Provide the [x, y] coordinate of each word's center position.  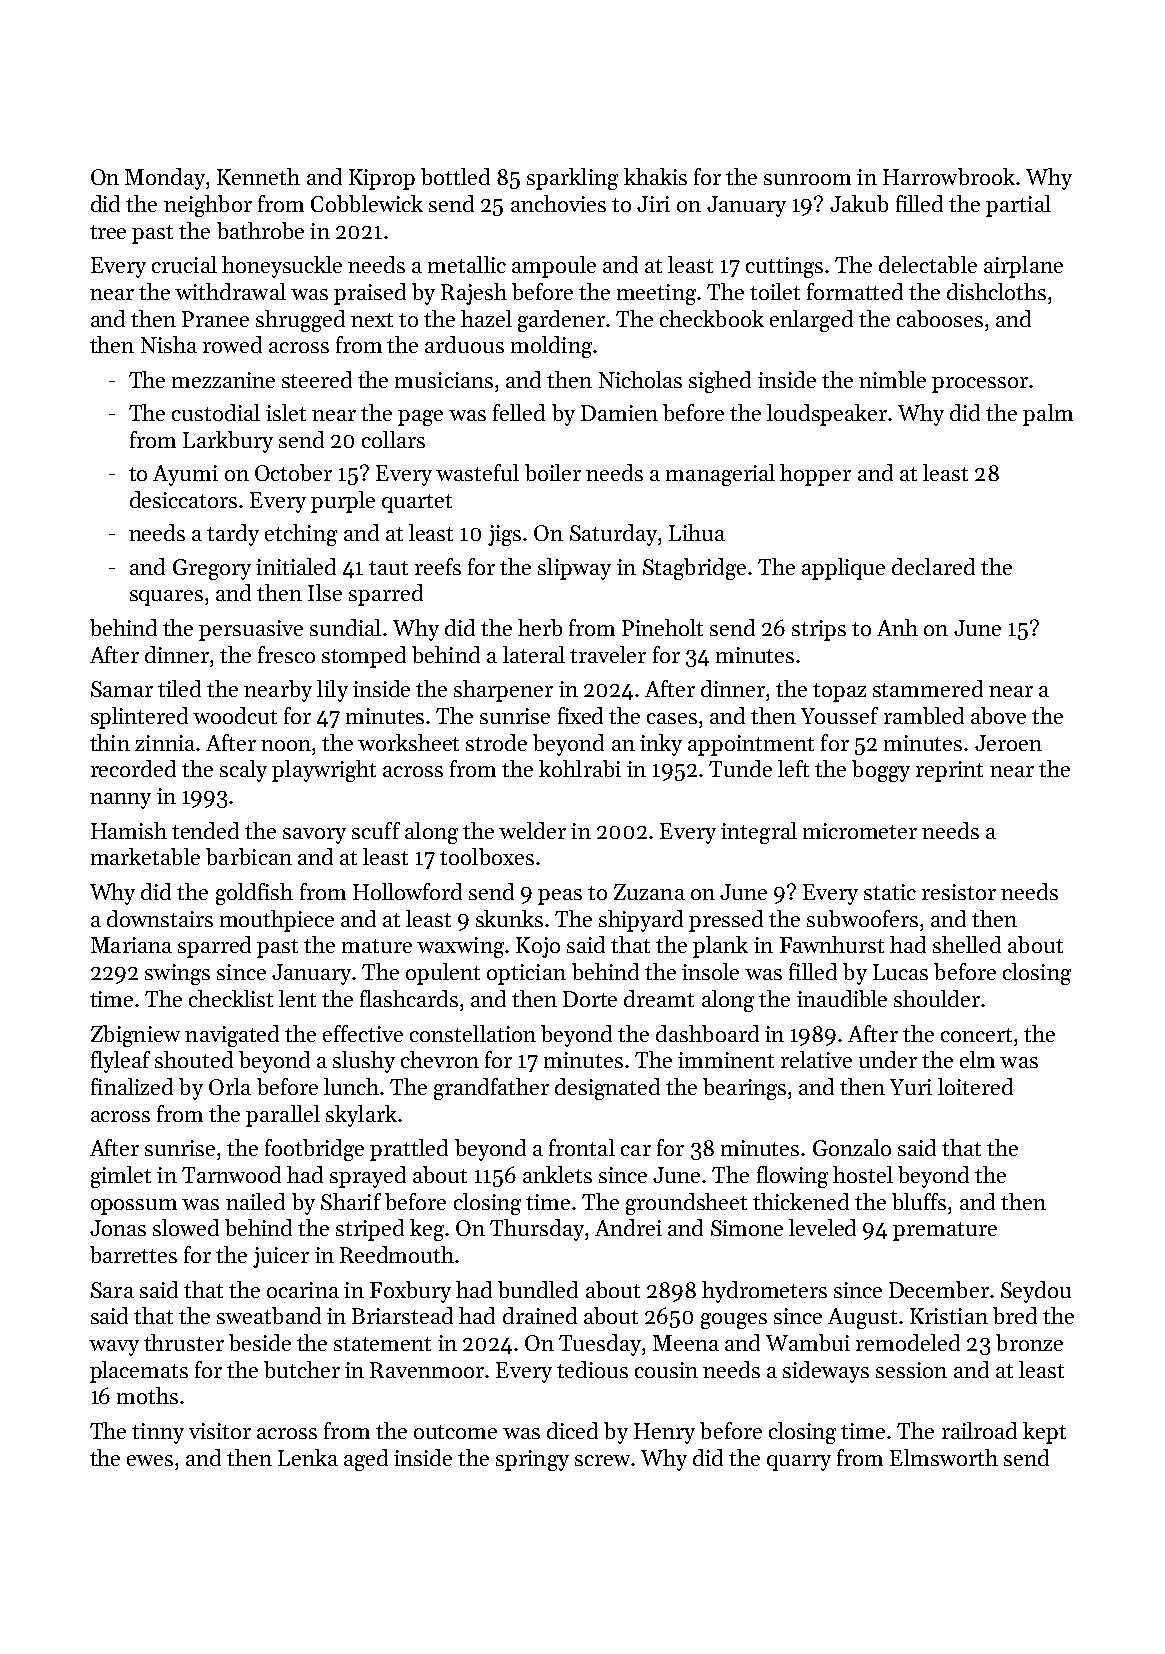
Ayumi [185, 475]
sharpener [503, 691]
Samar [122, 689]
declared [933, 566]
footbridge [314, 1150]
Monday [165, 179]
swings [177, 974]
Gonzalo [852, 1147]
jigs [504, 535]
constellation [473, 1033]
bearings [744, 1089]
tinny [158, 1433]
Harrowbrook [949, 176]
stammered [928, 688]
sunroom [807, 179]
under [888, 1059]
